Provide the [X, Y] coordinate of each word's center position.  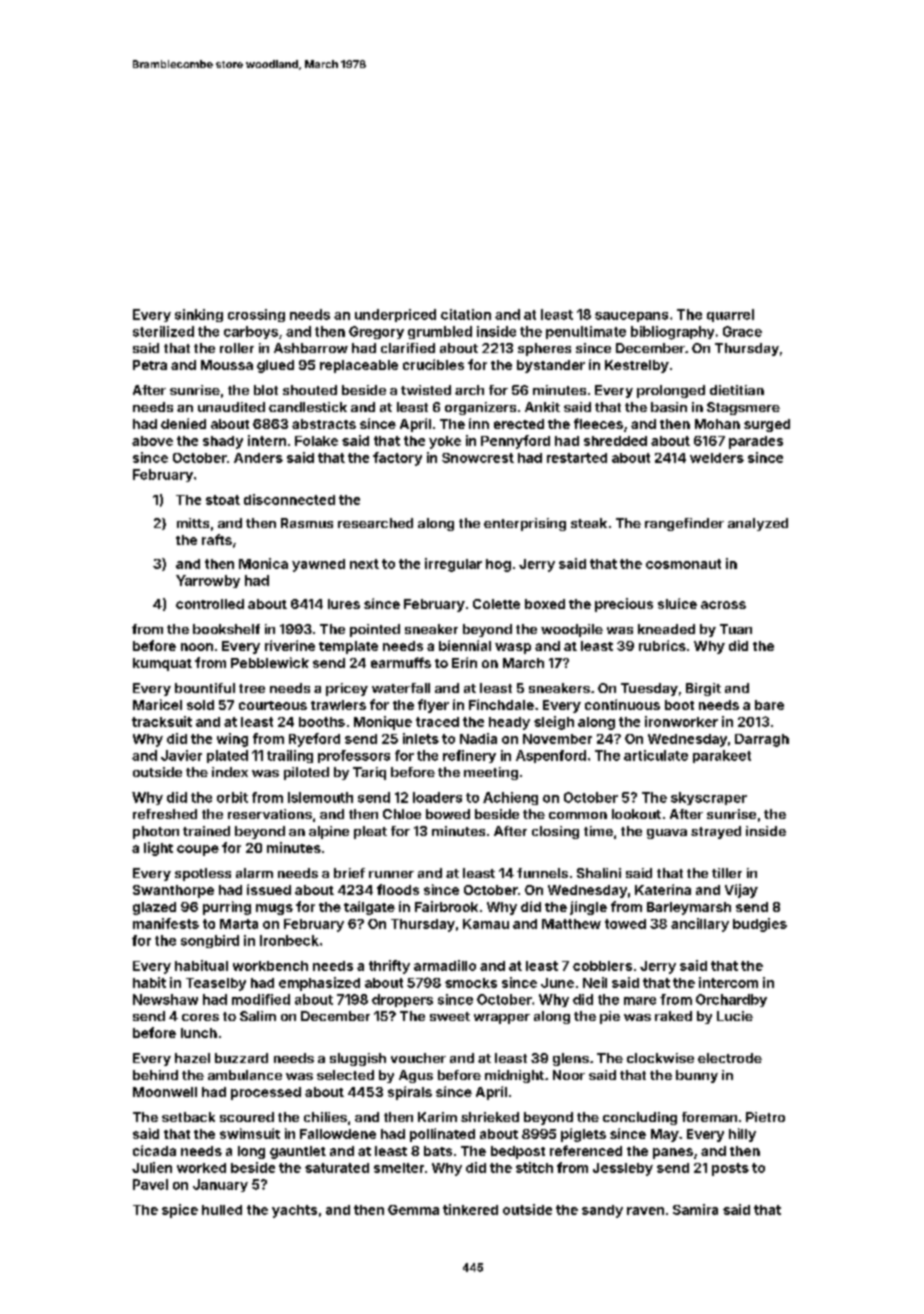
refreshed [165, 814]
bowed [448, 814]
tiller [727, 873]
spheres [544, 349]
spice [180, 1211]
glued [275, 366]
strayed [716, 832]
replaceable [359, 366]
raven [645, 1211]
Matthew [571, 924]
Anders [258, 458]
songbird [210, 941]
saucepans [631, 317]
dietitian [737, 390]
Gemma [413, 1210]
